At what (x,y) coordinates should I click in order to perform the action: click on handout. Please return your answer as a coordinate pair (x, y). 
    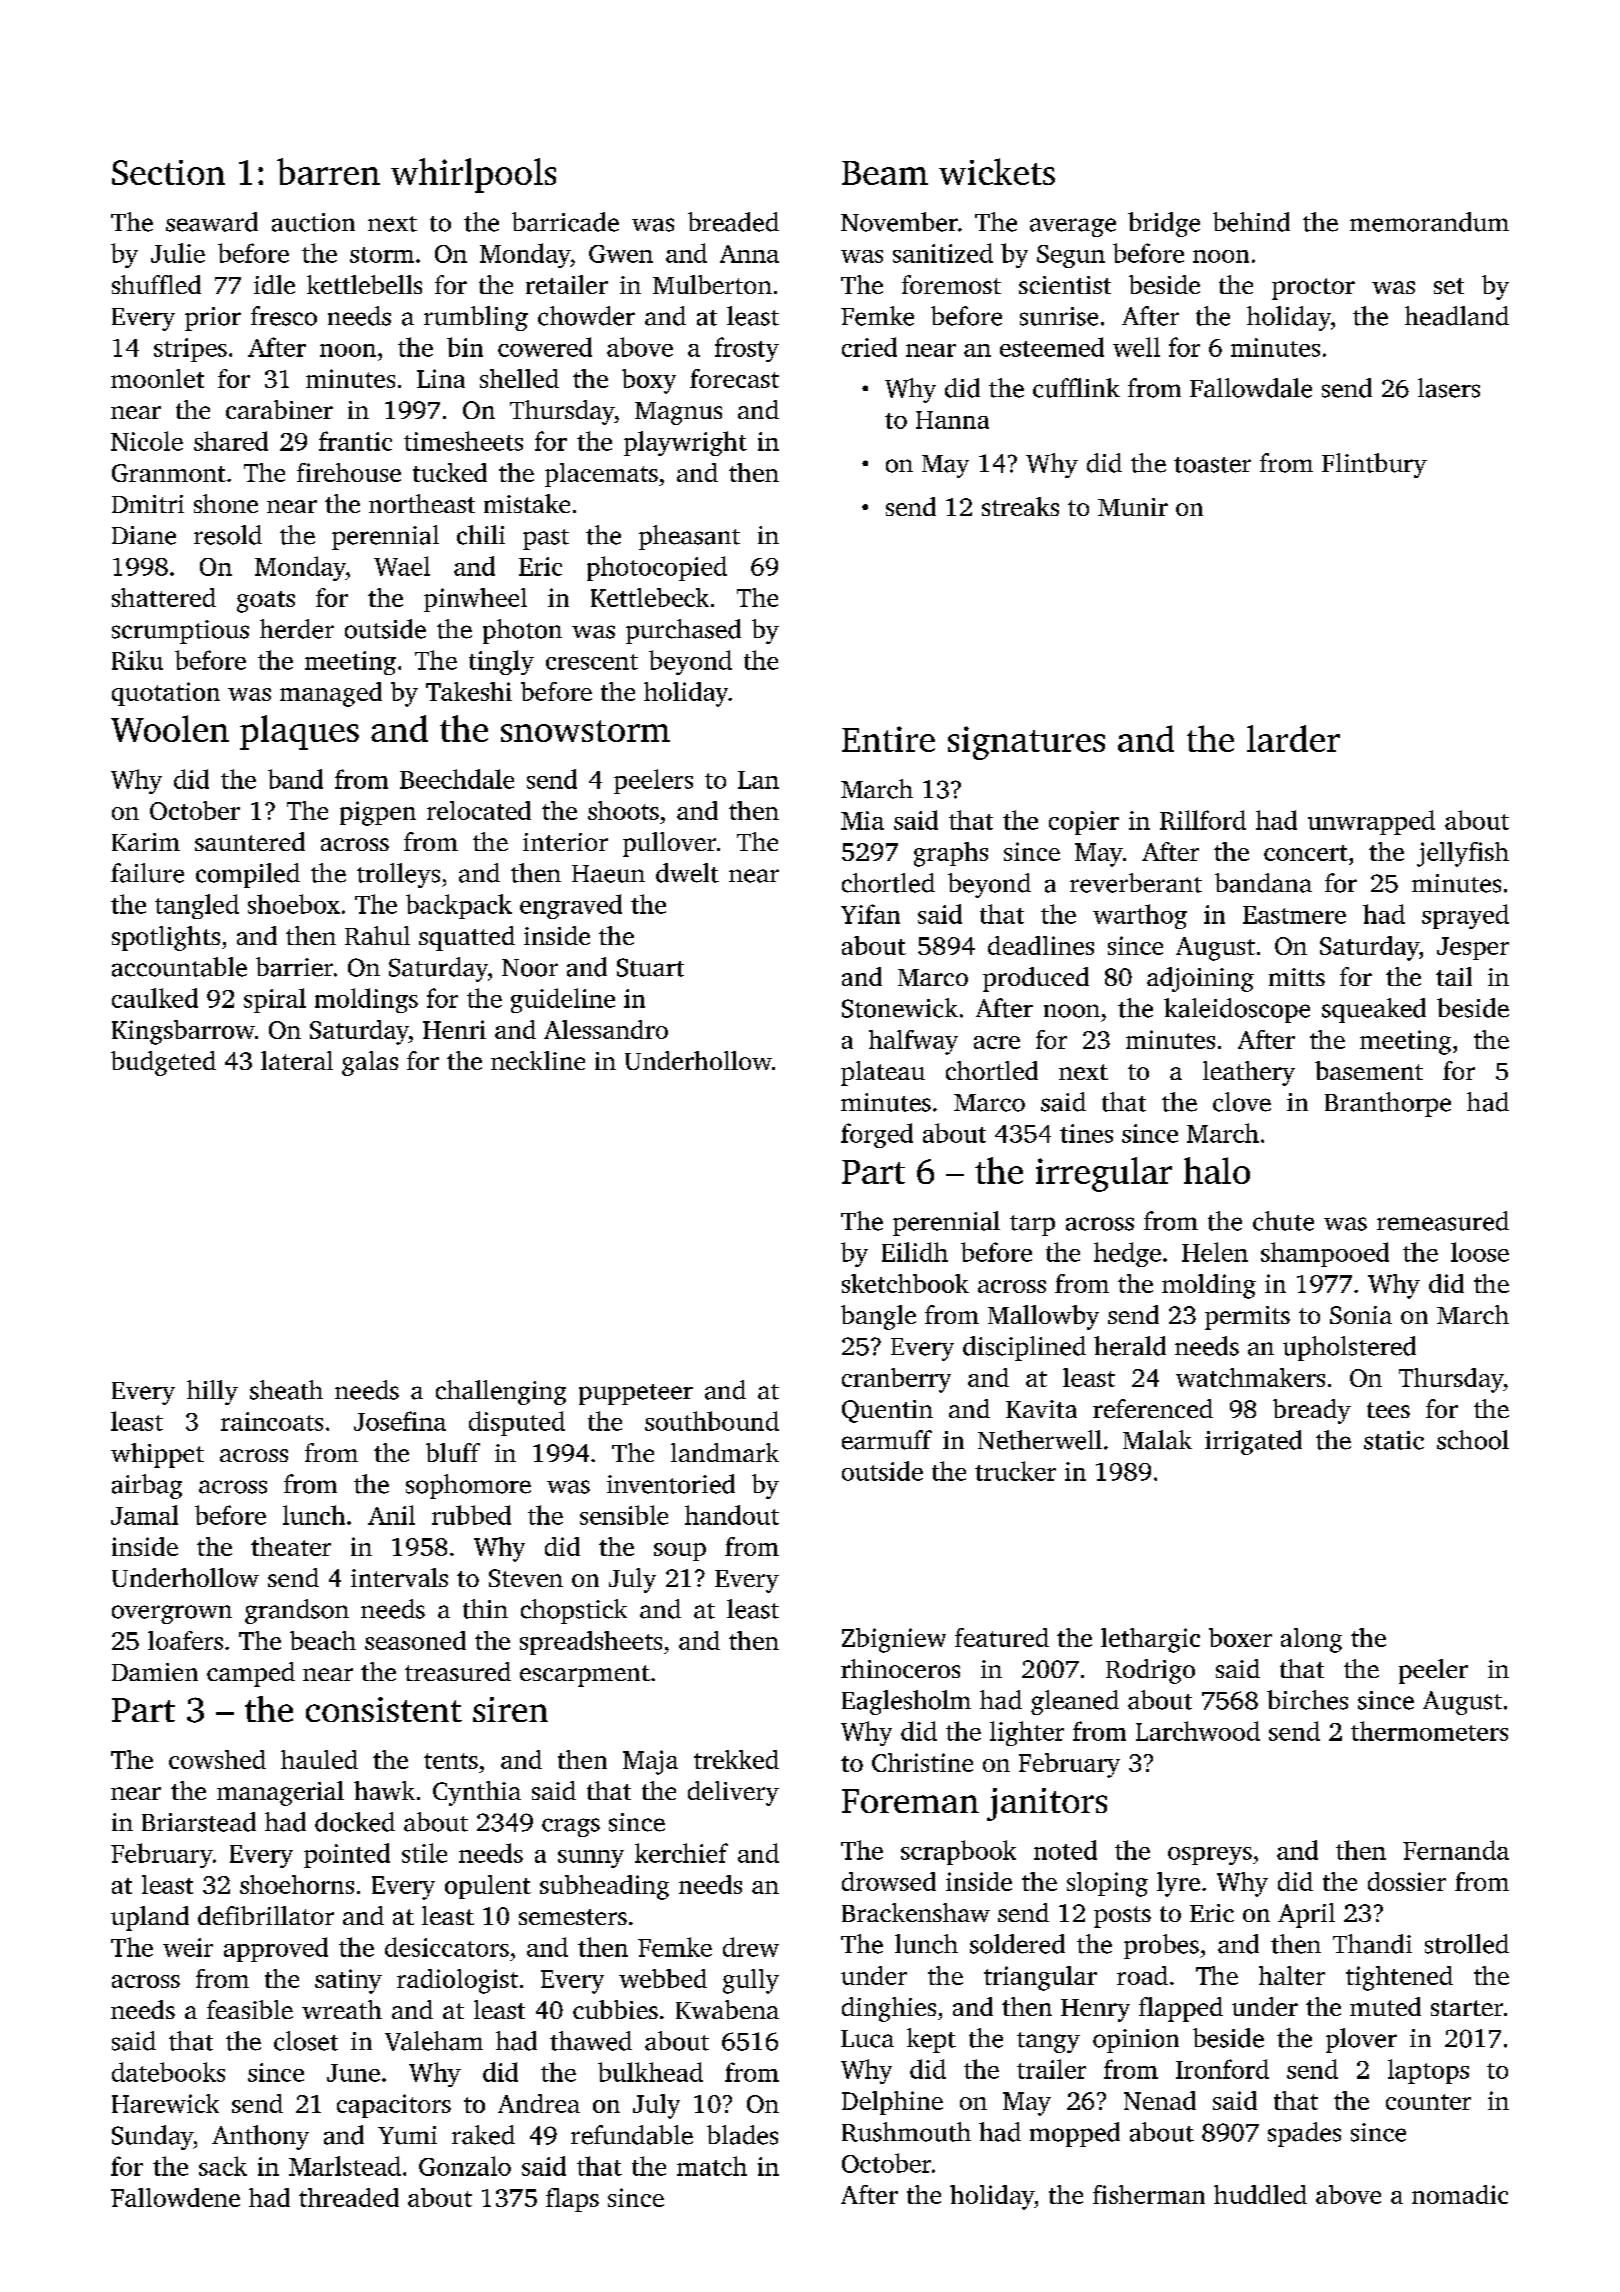
    Looking at the image, I should click on (732, 1515).
